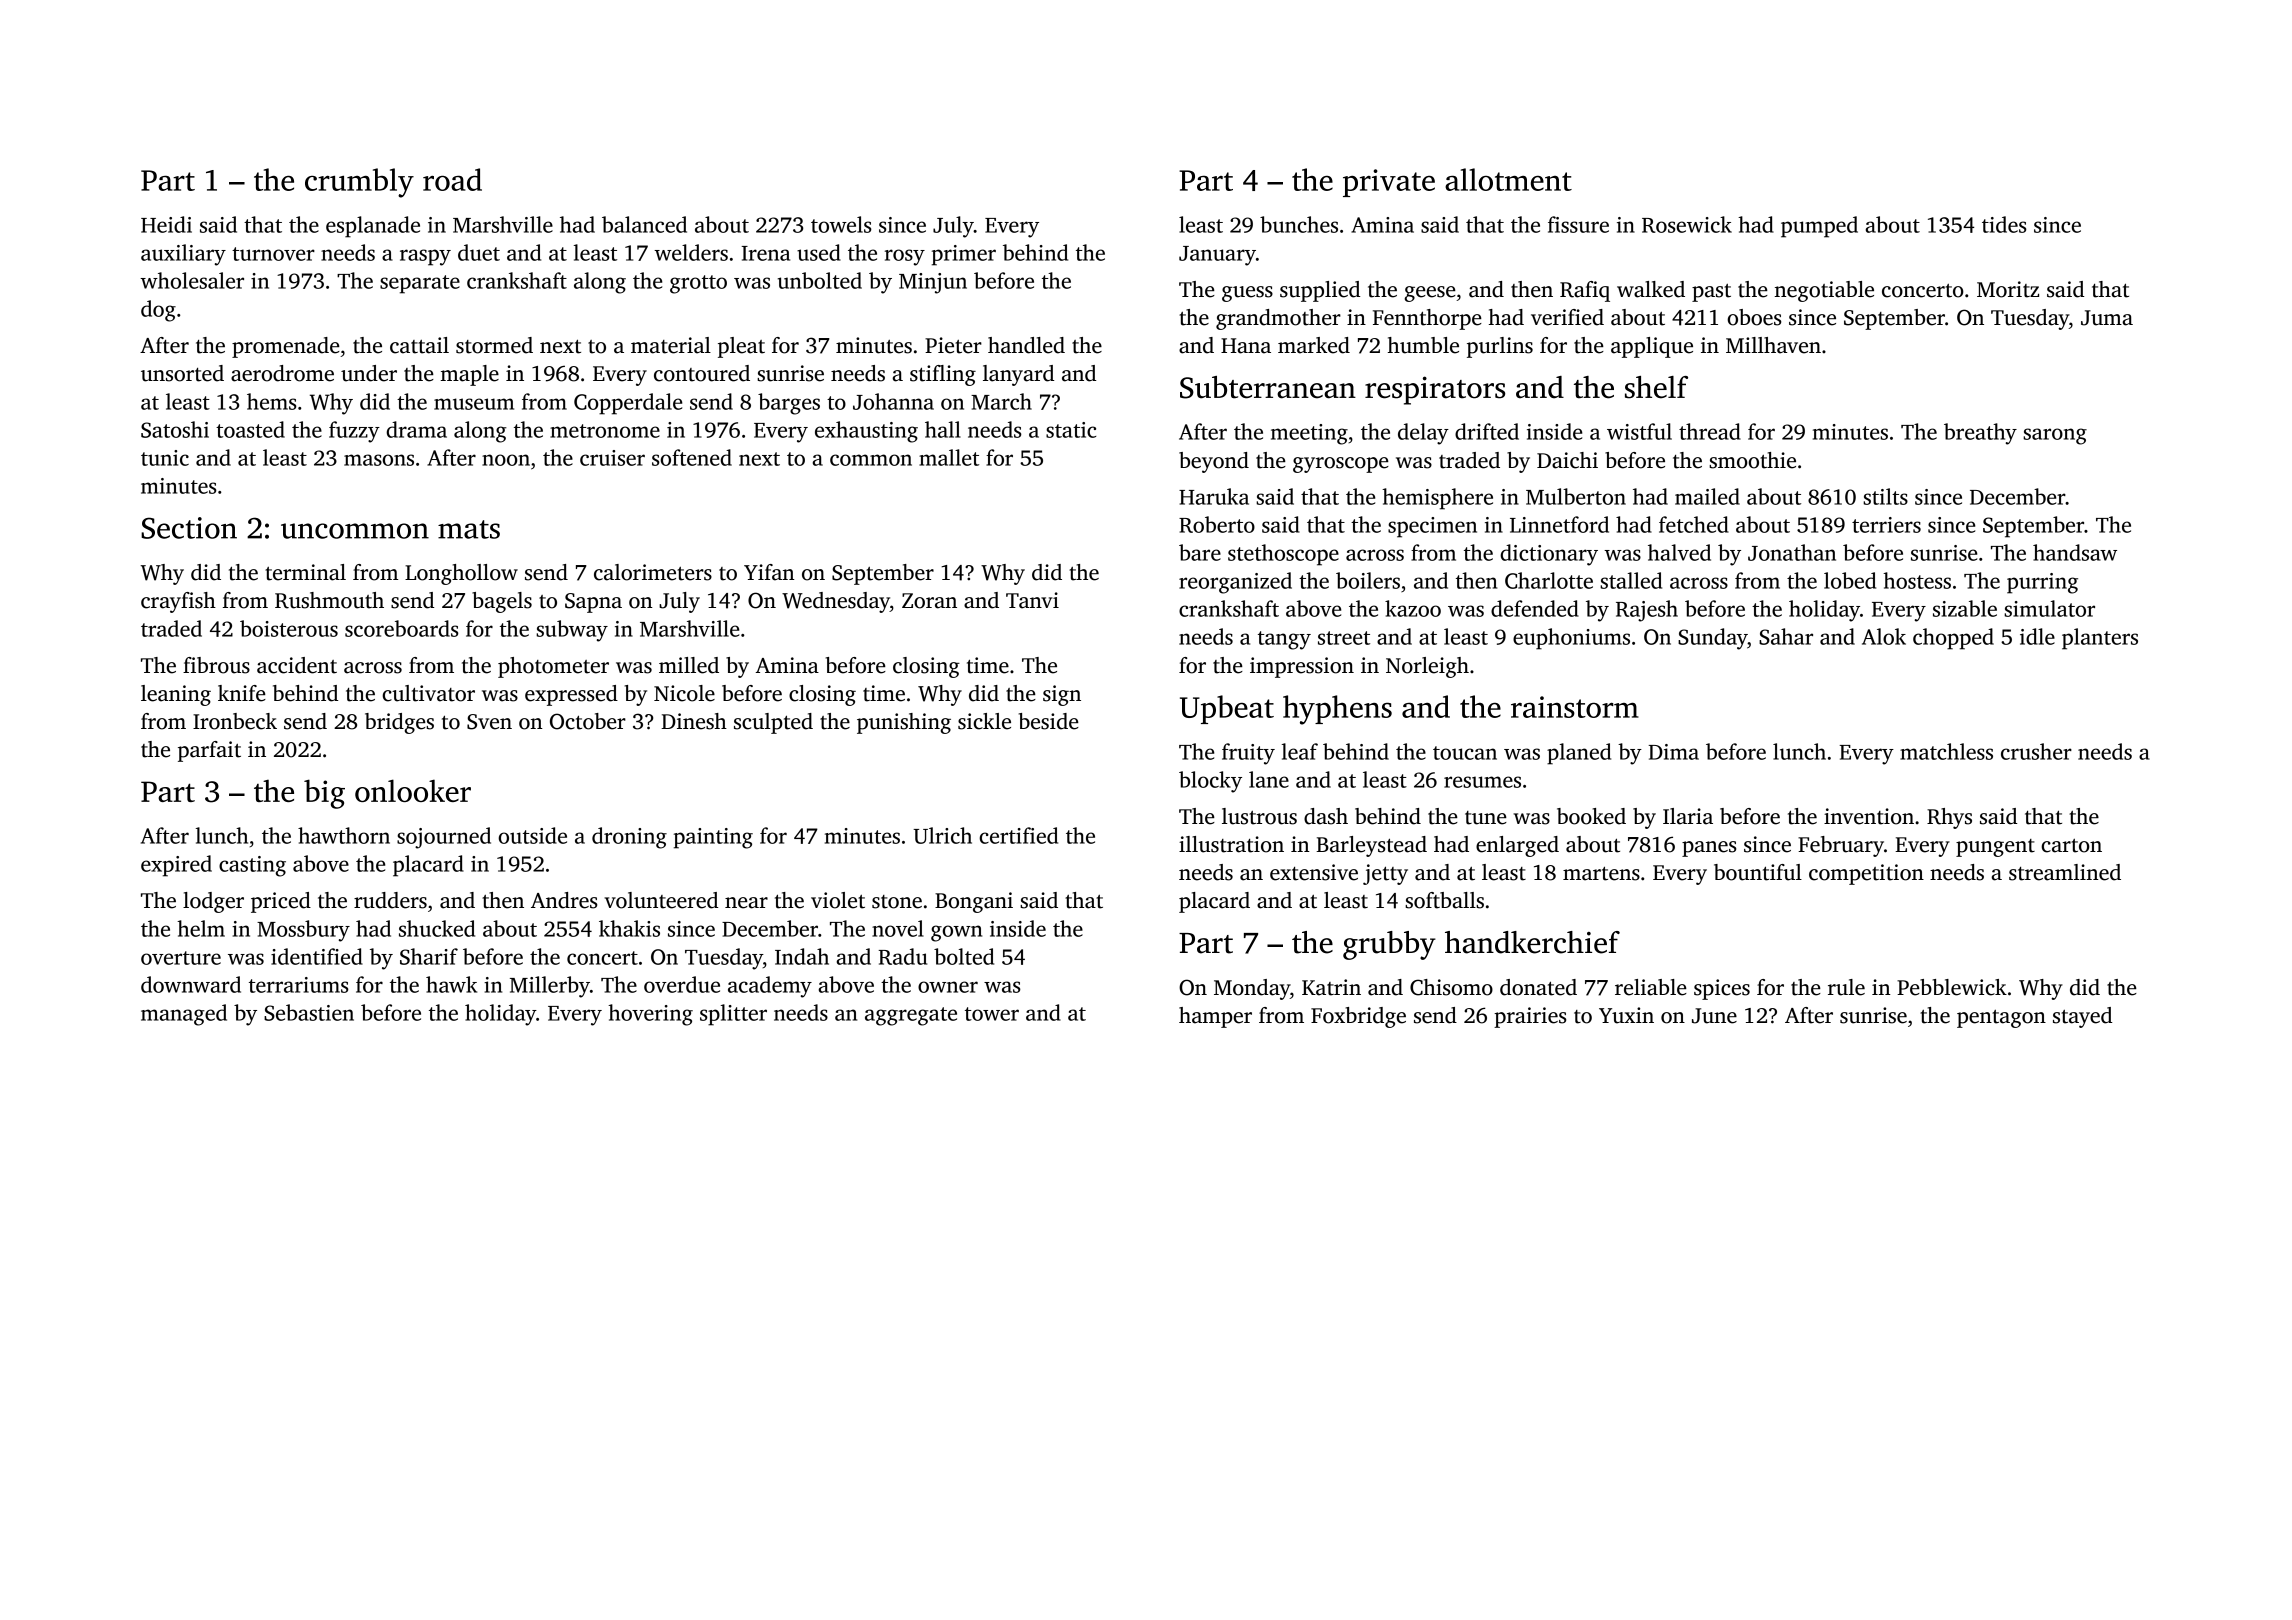 The image size is (2292, 1620). Describe the element at coordinates (1487, 431) in the document. I see `drifted` at that location.
